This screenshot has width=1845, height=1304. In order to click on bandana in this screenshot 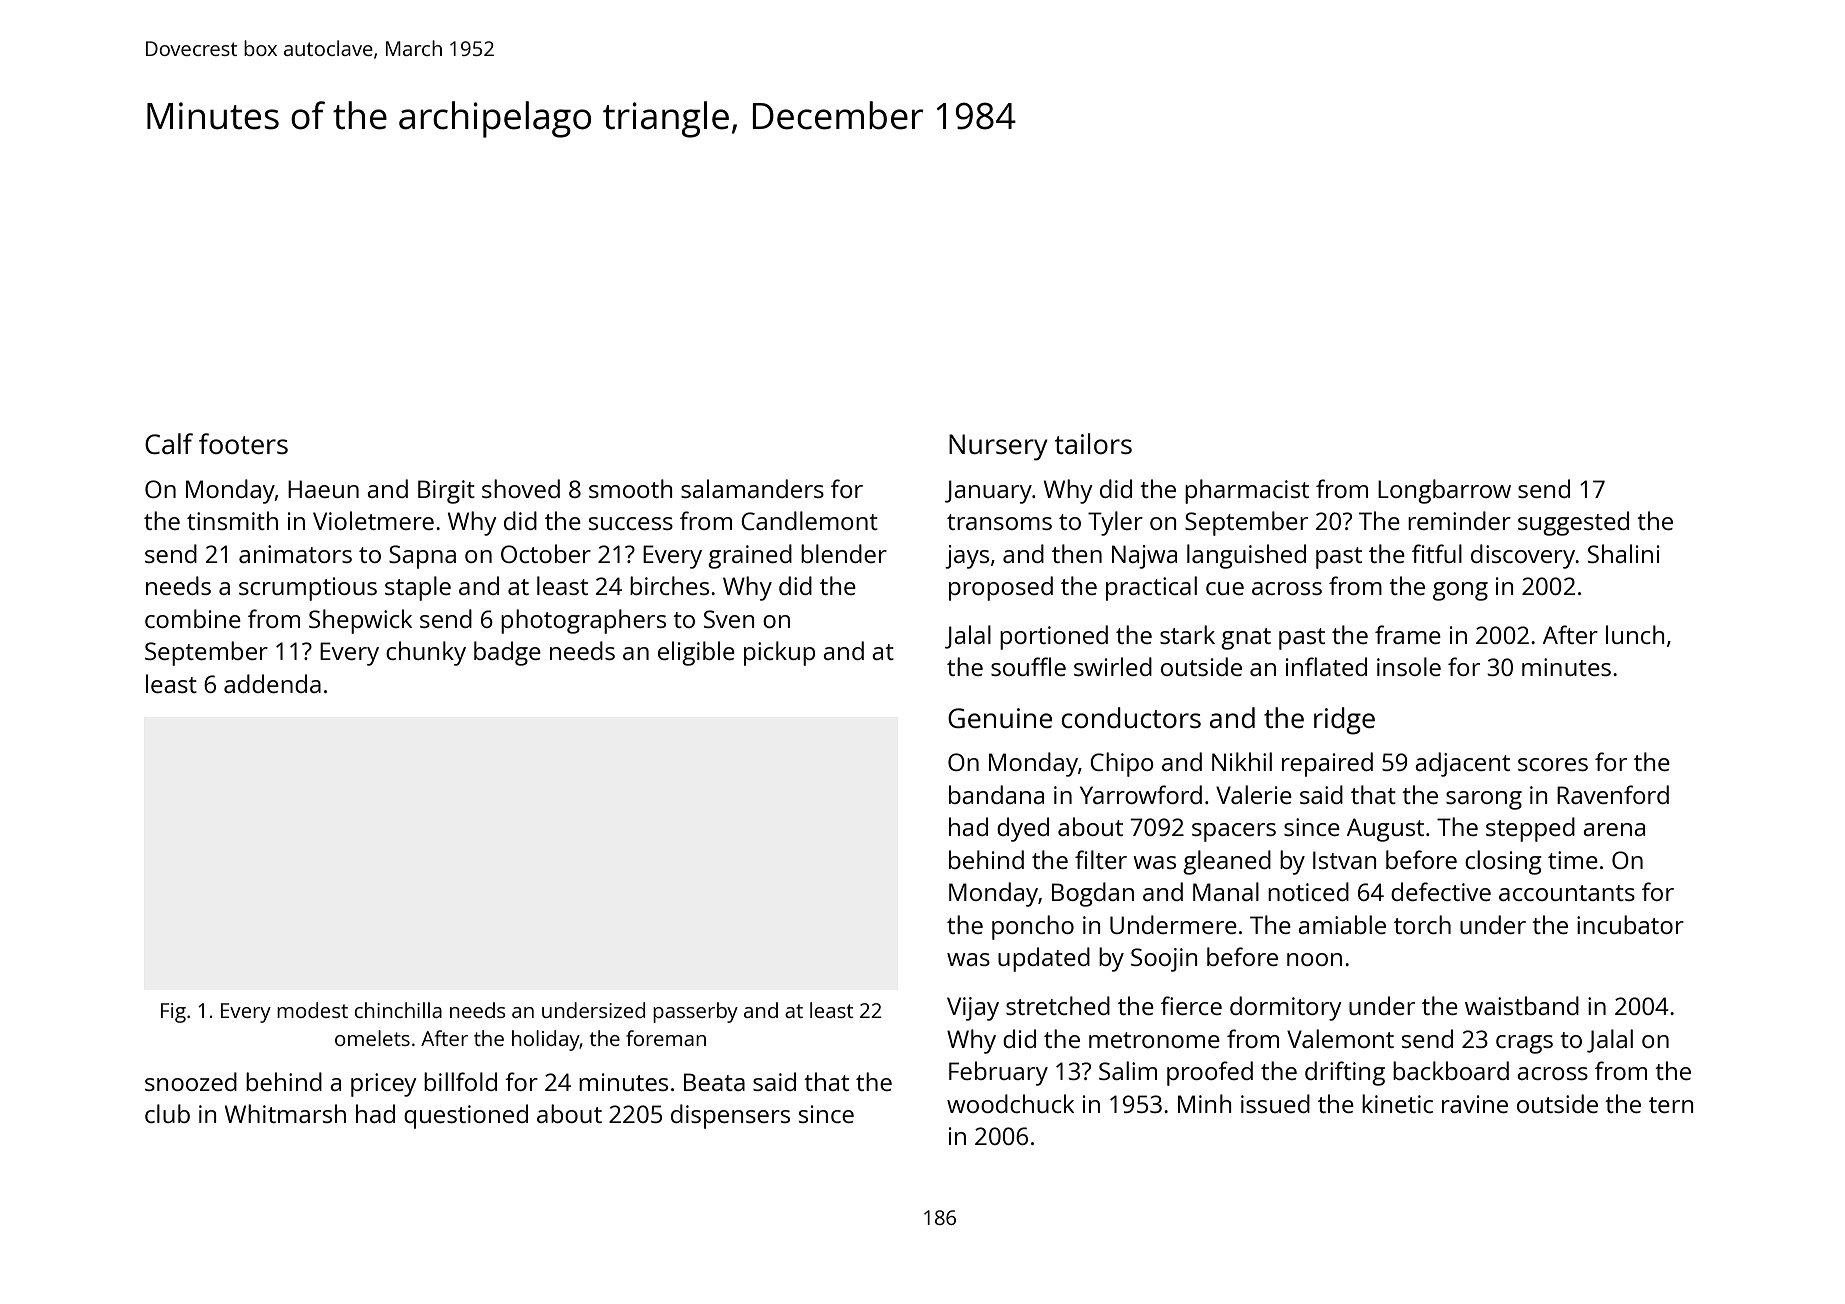, I will do `click(996, 794)`.
